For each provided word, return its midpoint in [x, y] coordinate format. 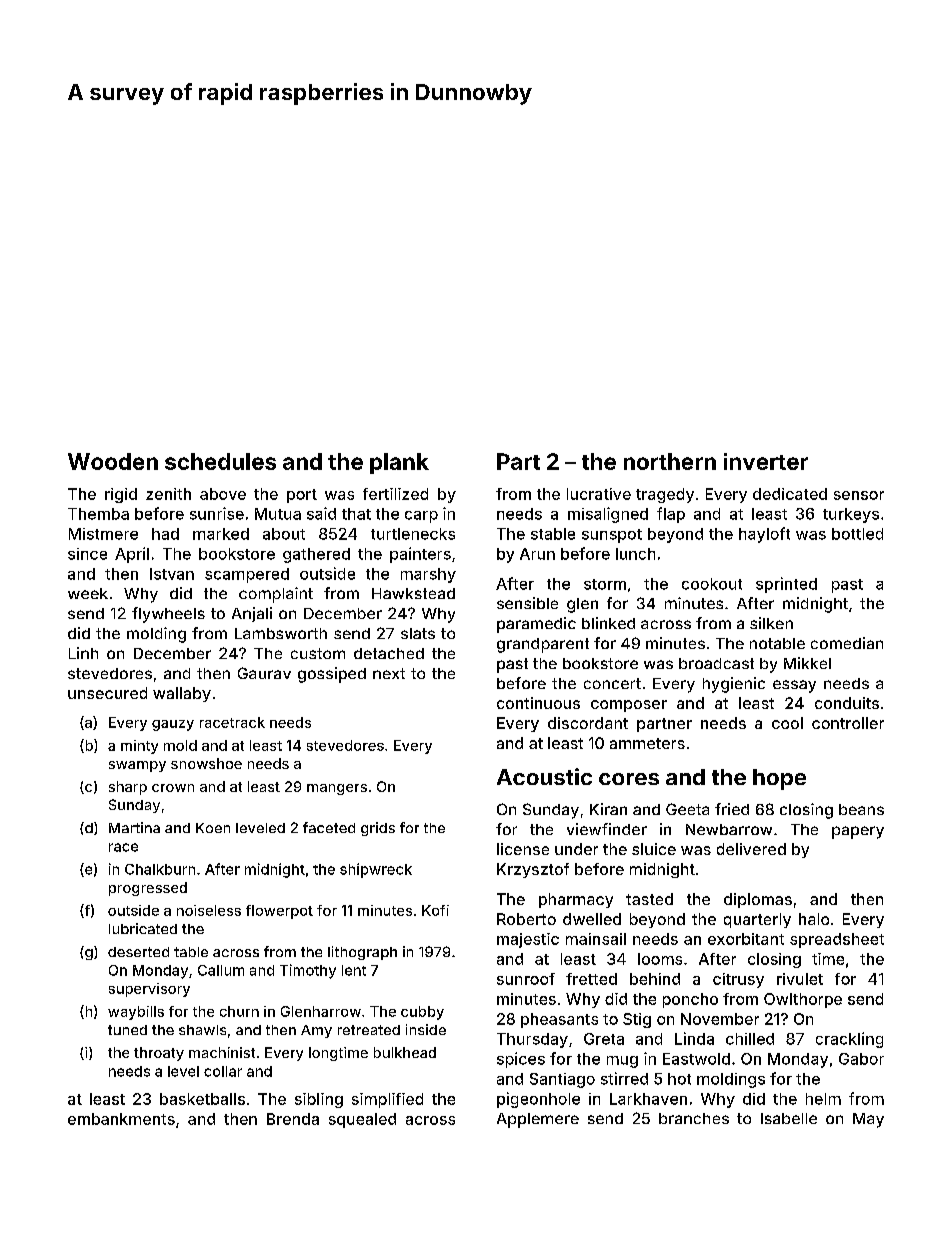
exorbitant [746, 939]
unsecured [107, 693]
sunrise [217, 513]
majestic [528, 940]
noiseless [209, 910]
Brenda [293, 1119]
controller [848, 723]
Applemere [538, 1120]
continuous [538, 703]
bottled [857, 534]
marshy [428, 575]
